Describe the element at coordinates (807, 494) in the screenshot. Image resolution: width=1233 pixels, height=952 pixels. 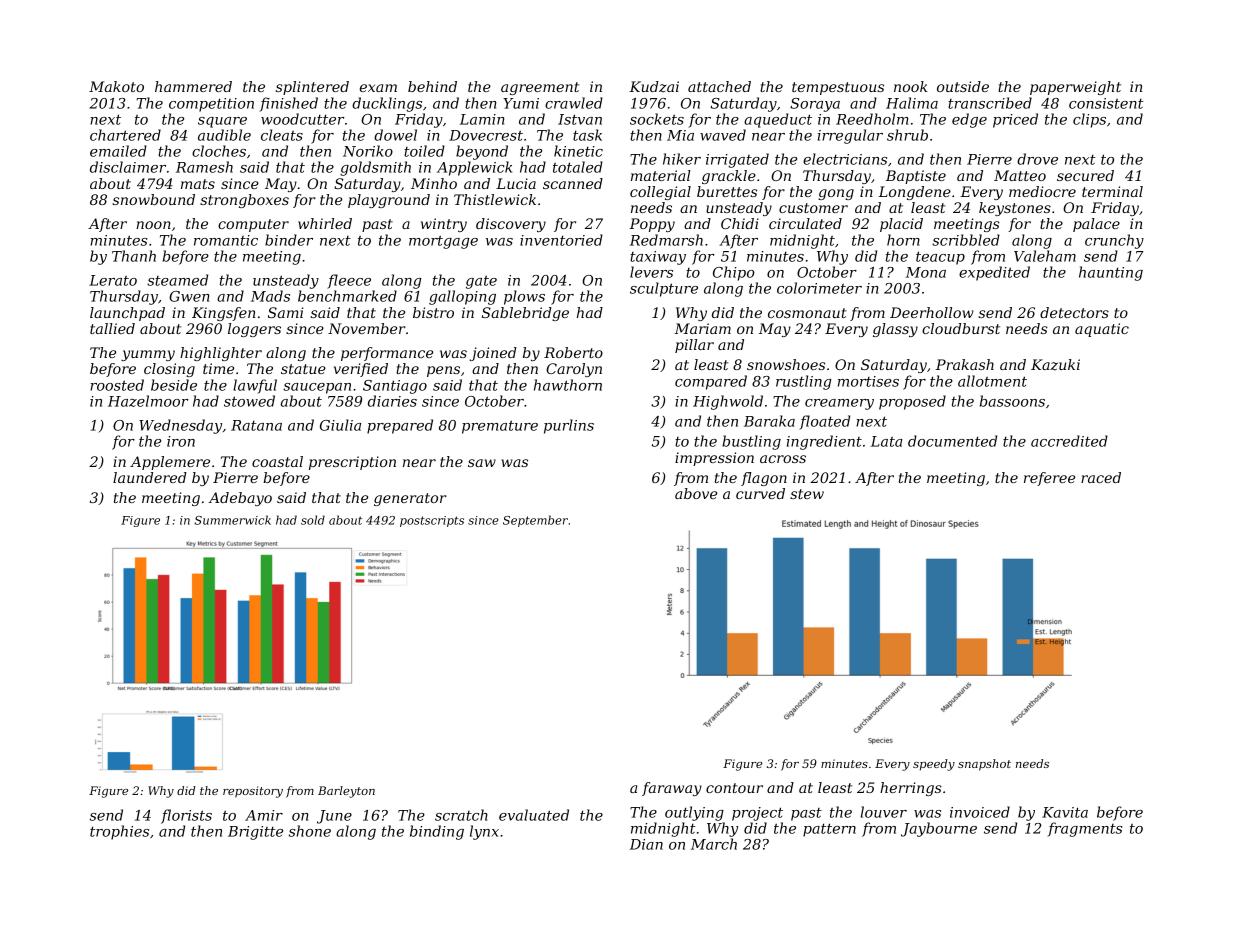
I see `stew` at that location.
